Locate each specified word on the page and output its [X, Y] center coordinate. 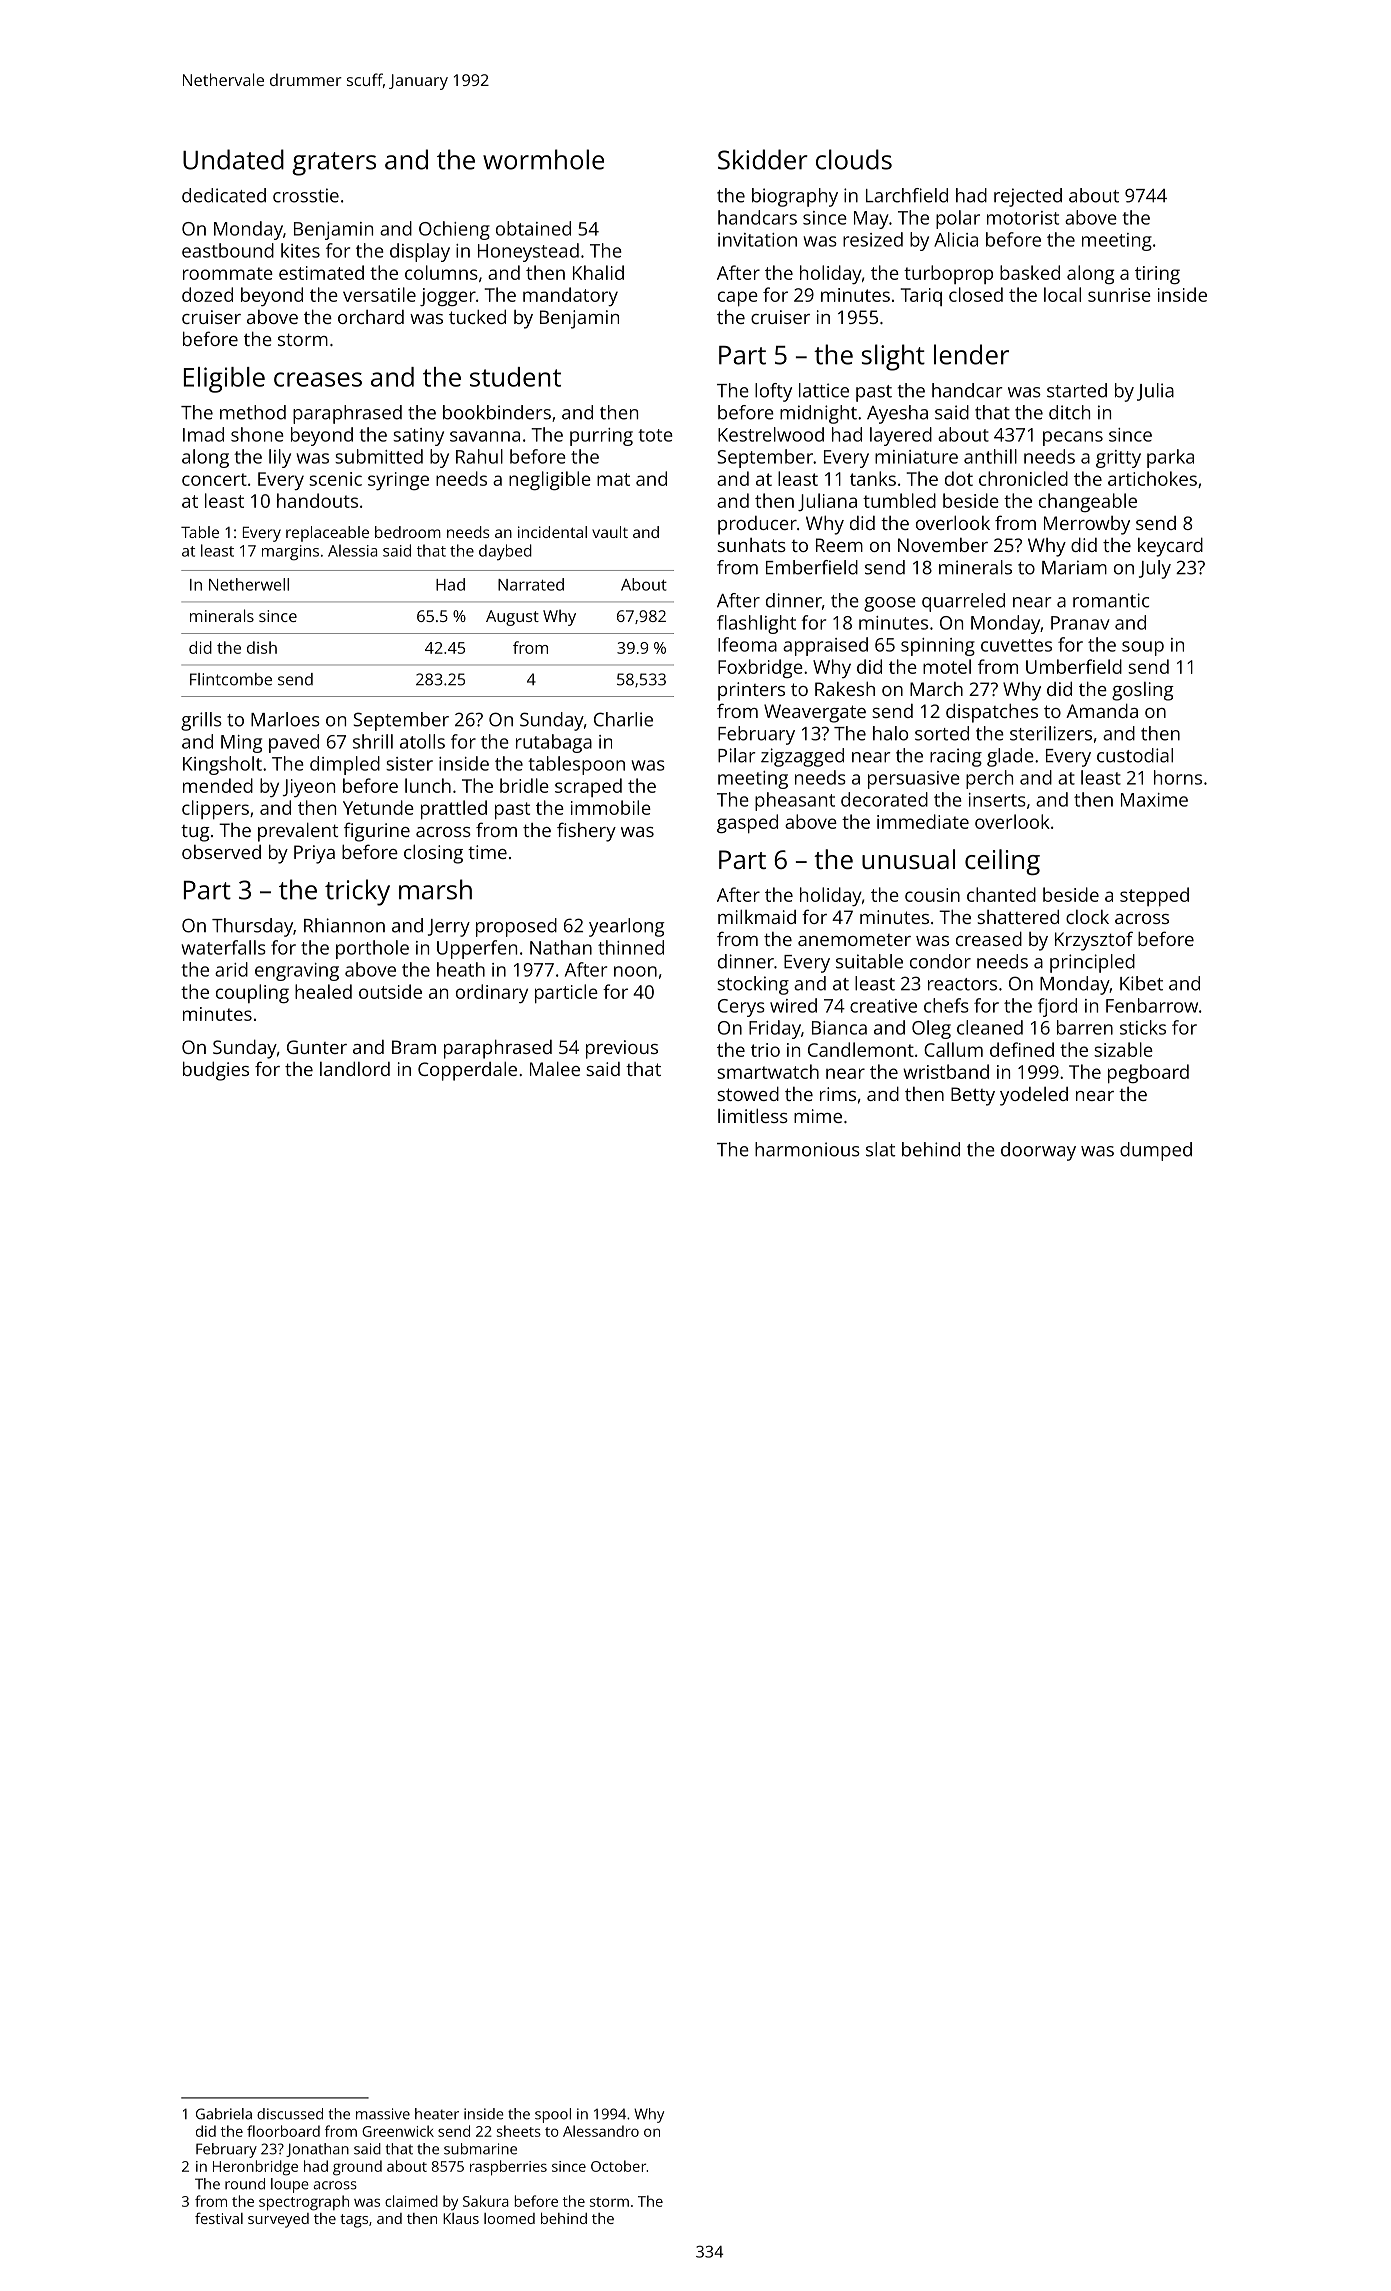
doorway [1038, 1151]
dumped [1156, 1151]
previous [622, 1049]
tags [354, 2221]
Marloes [285, 719]
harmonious [807, 1149]
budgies [216, 1071]
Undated [233, 159]
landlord [355, 1068]
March [936, 689]
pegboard [1148, 1073]
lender [971, 354]
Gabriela [224, 2114]
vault [610, 532]
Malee [555, 1068]
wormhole [543, 159]
